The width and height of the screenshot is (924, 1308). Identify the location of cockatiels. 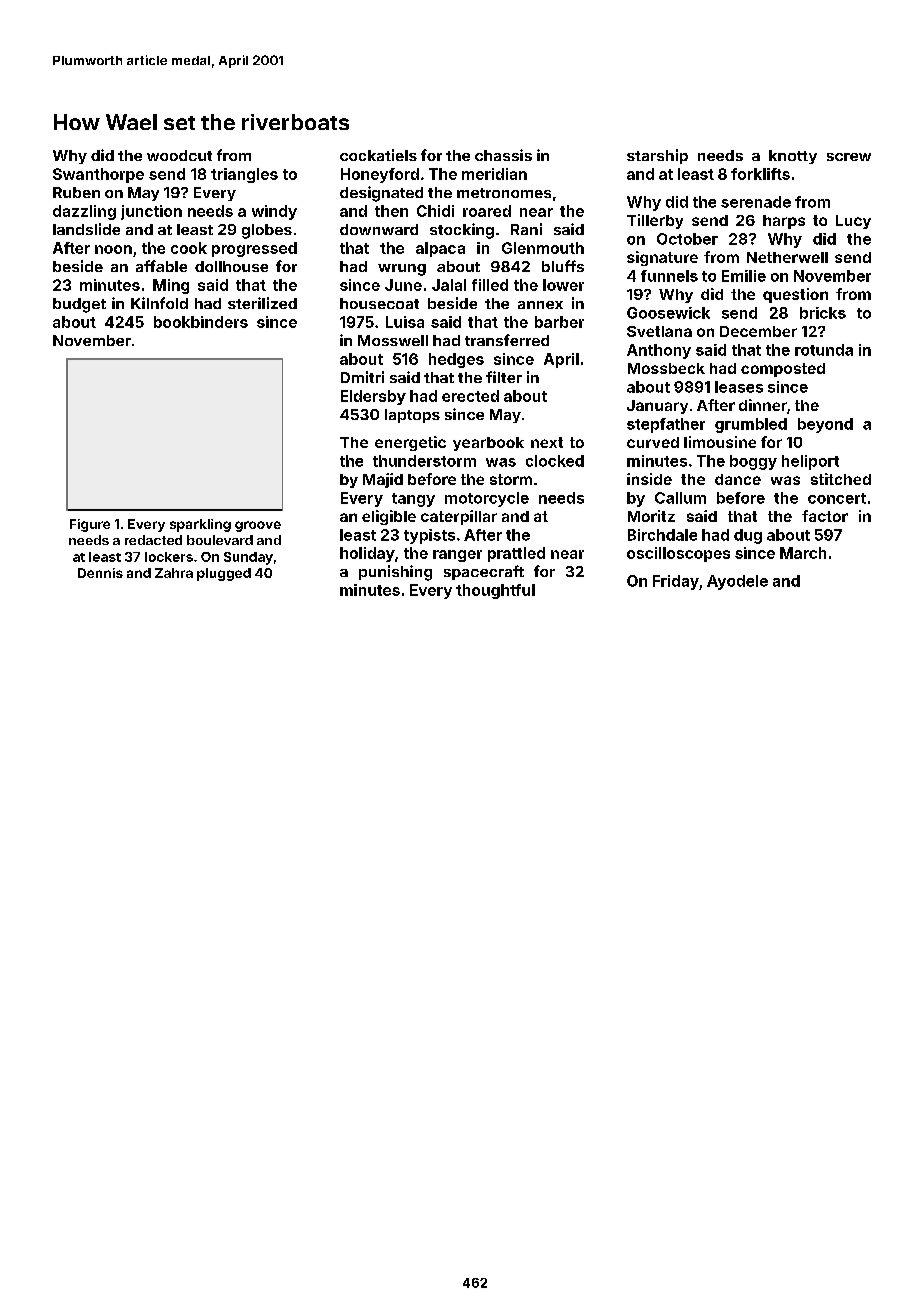
(378, 155).
